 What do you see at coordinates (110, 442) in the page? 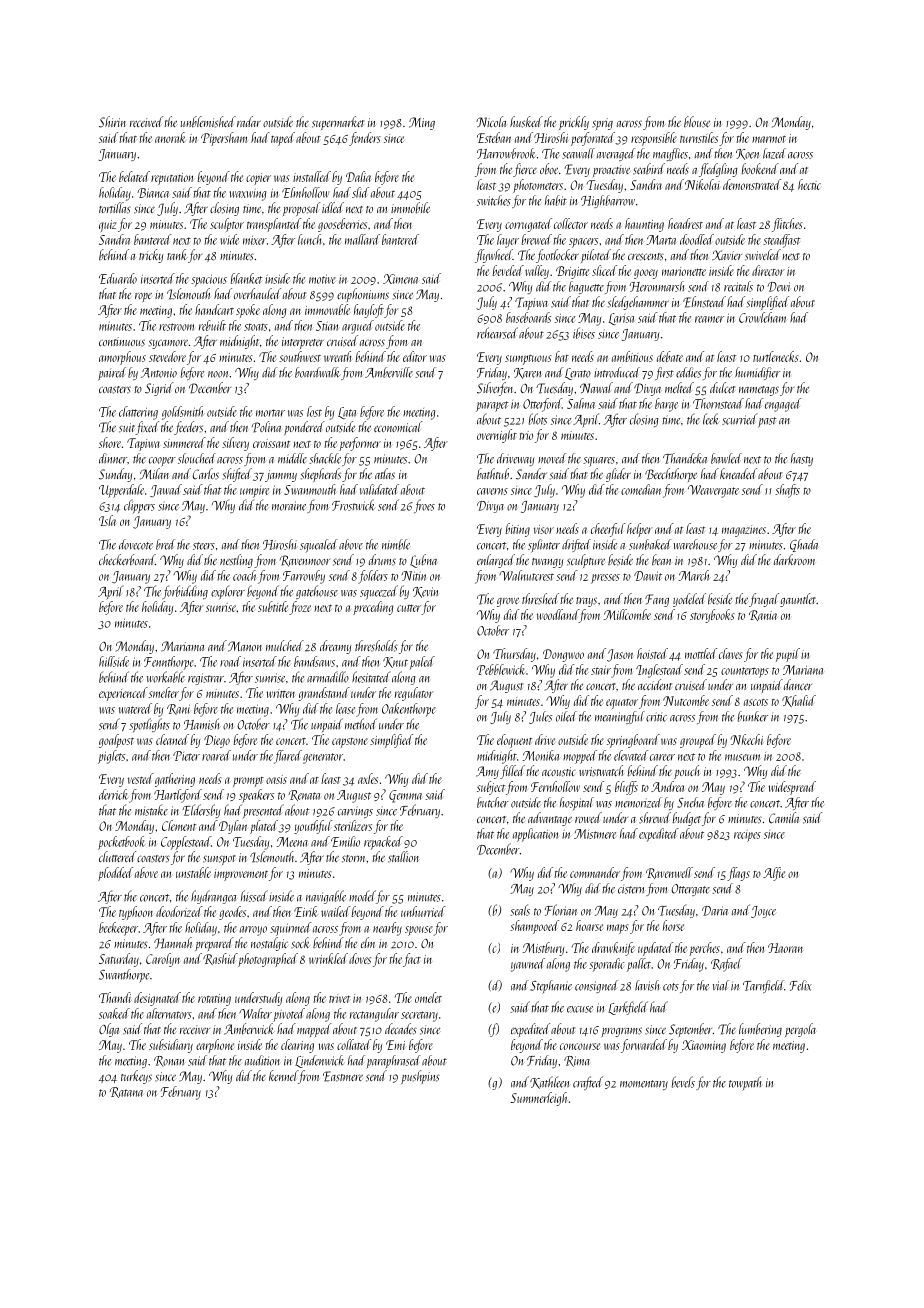
I see `shore` at bounding box center [110, 442].
